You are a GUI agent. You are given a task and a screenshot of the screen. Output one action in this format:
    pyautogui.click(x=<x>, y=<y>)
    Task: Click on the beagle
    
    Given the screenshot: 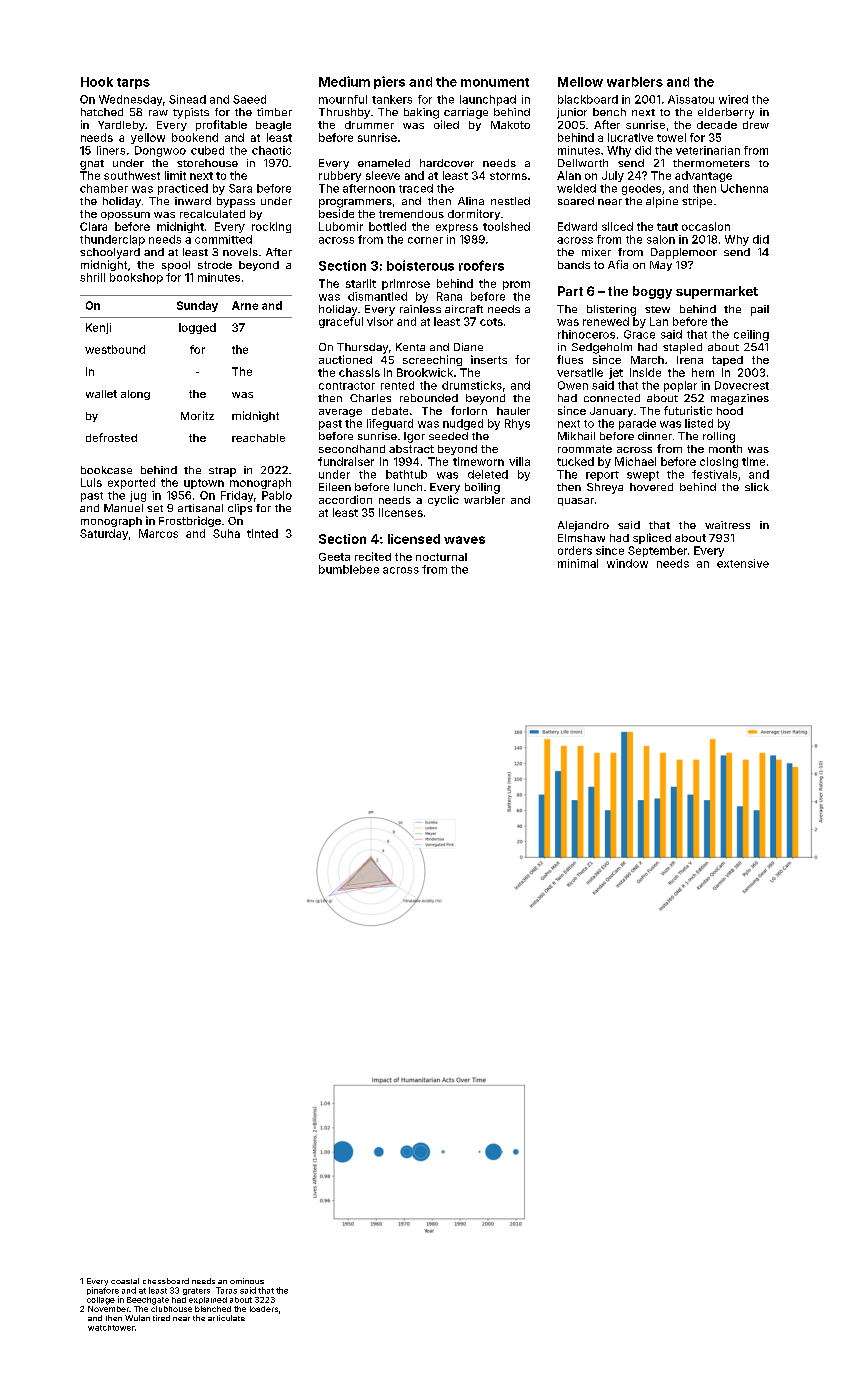 What is the action you would take?
    pyautogui.click(x=273, y=126)
